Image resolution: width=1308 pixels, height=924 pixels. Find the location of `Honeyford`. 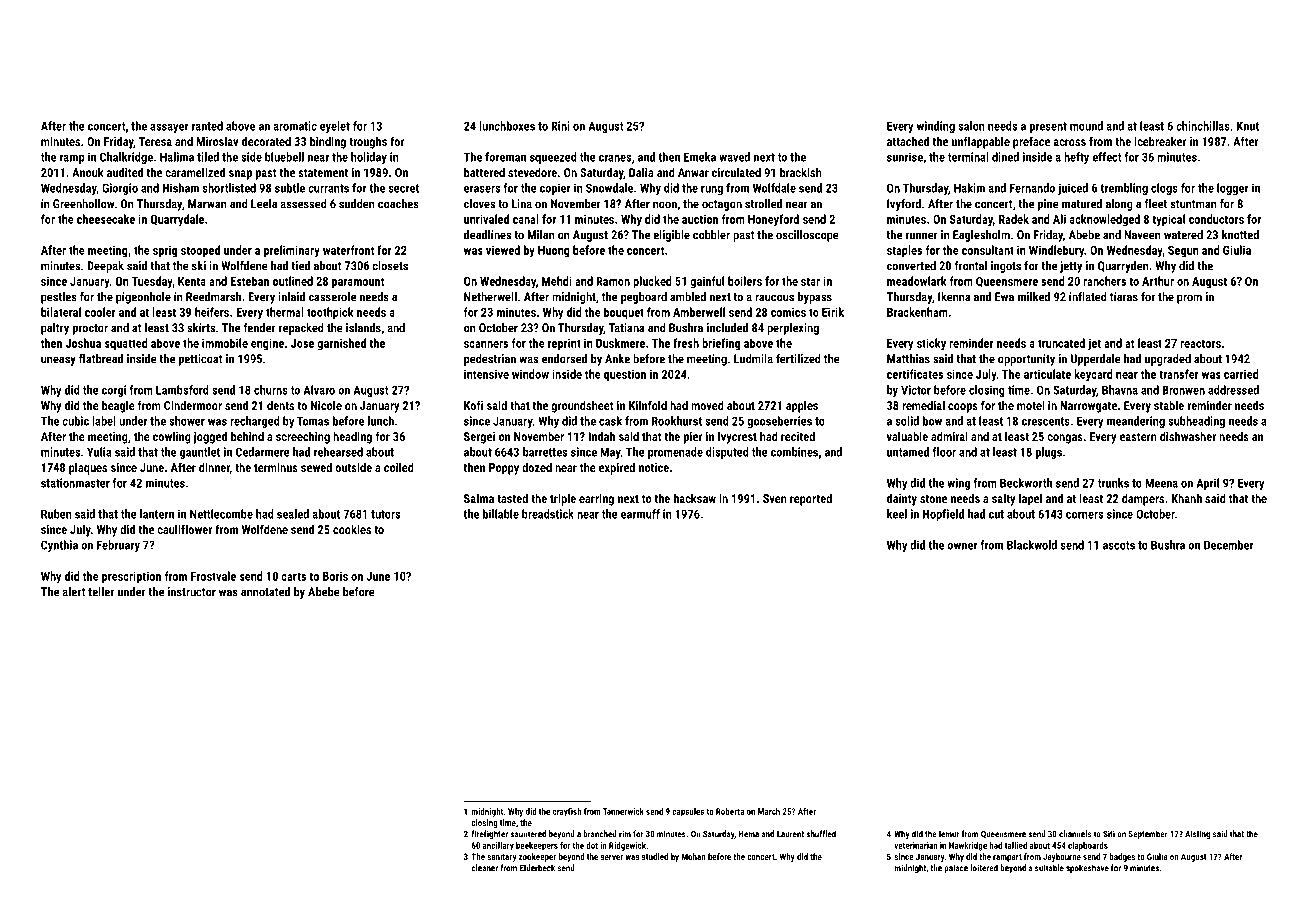

Honeyford is located at coordinates (773, 220).
